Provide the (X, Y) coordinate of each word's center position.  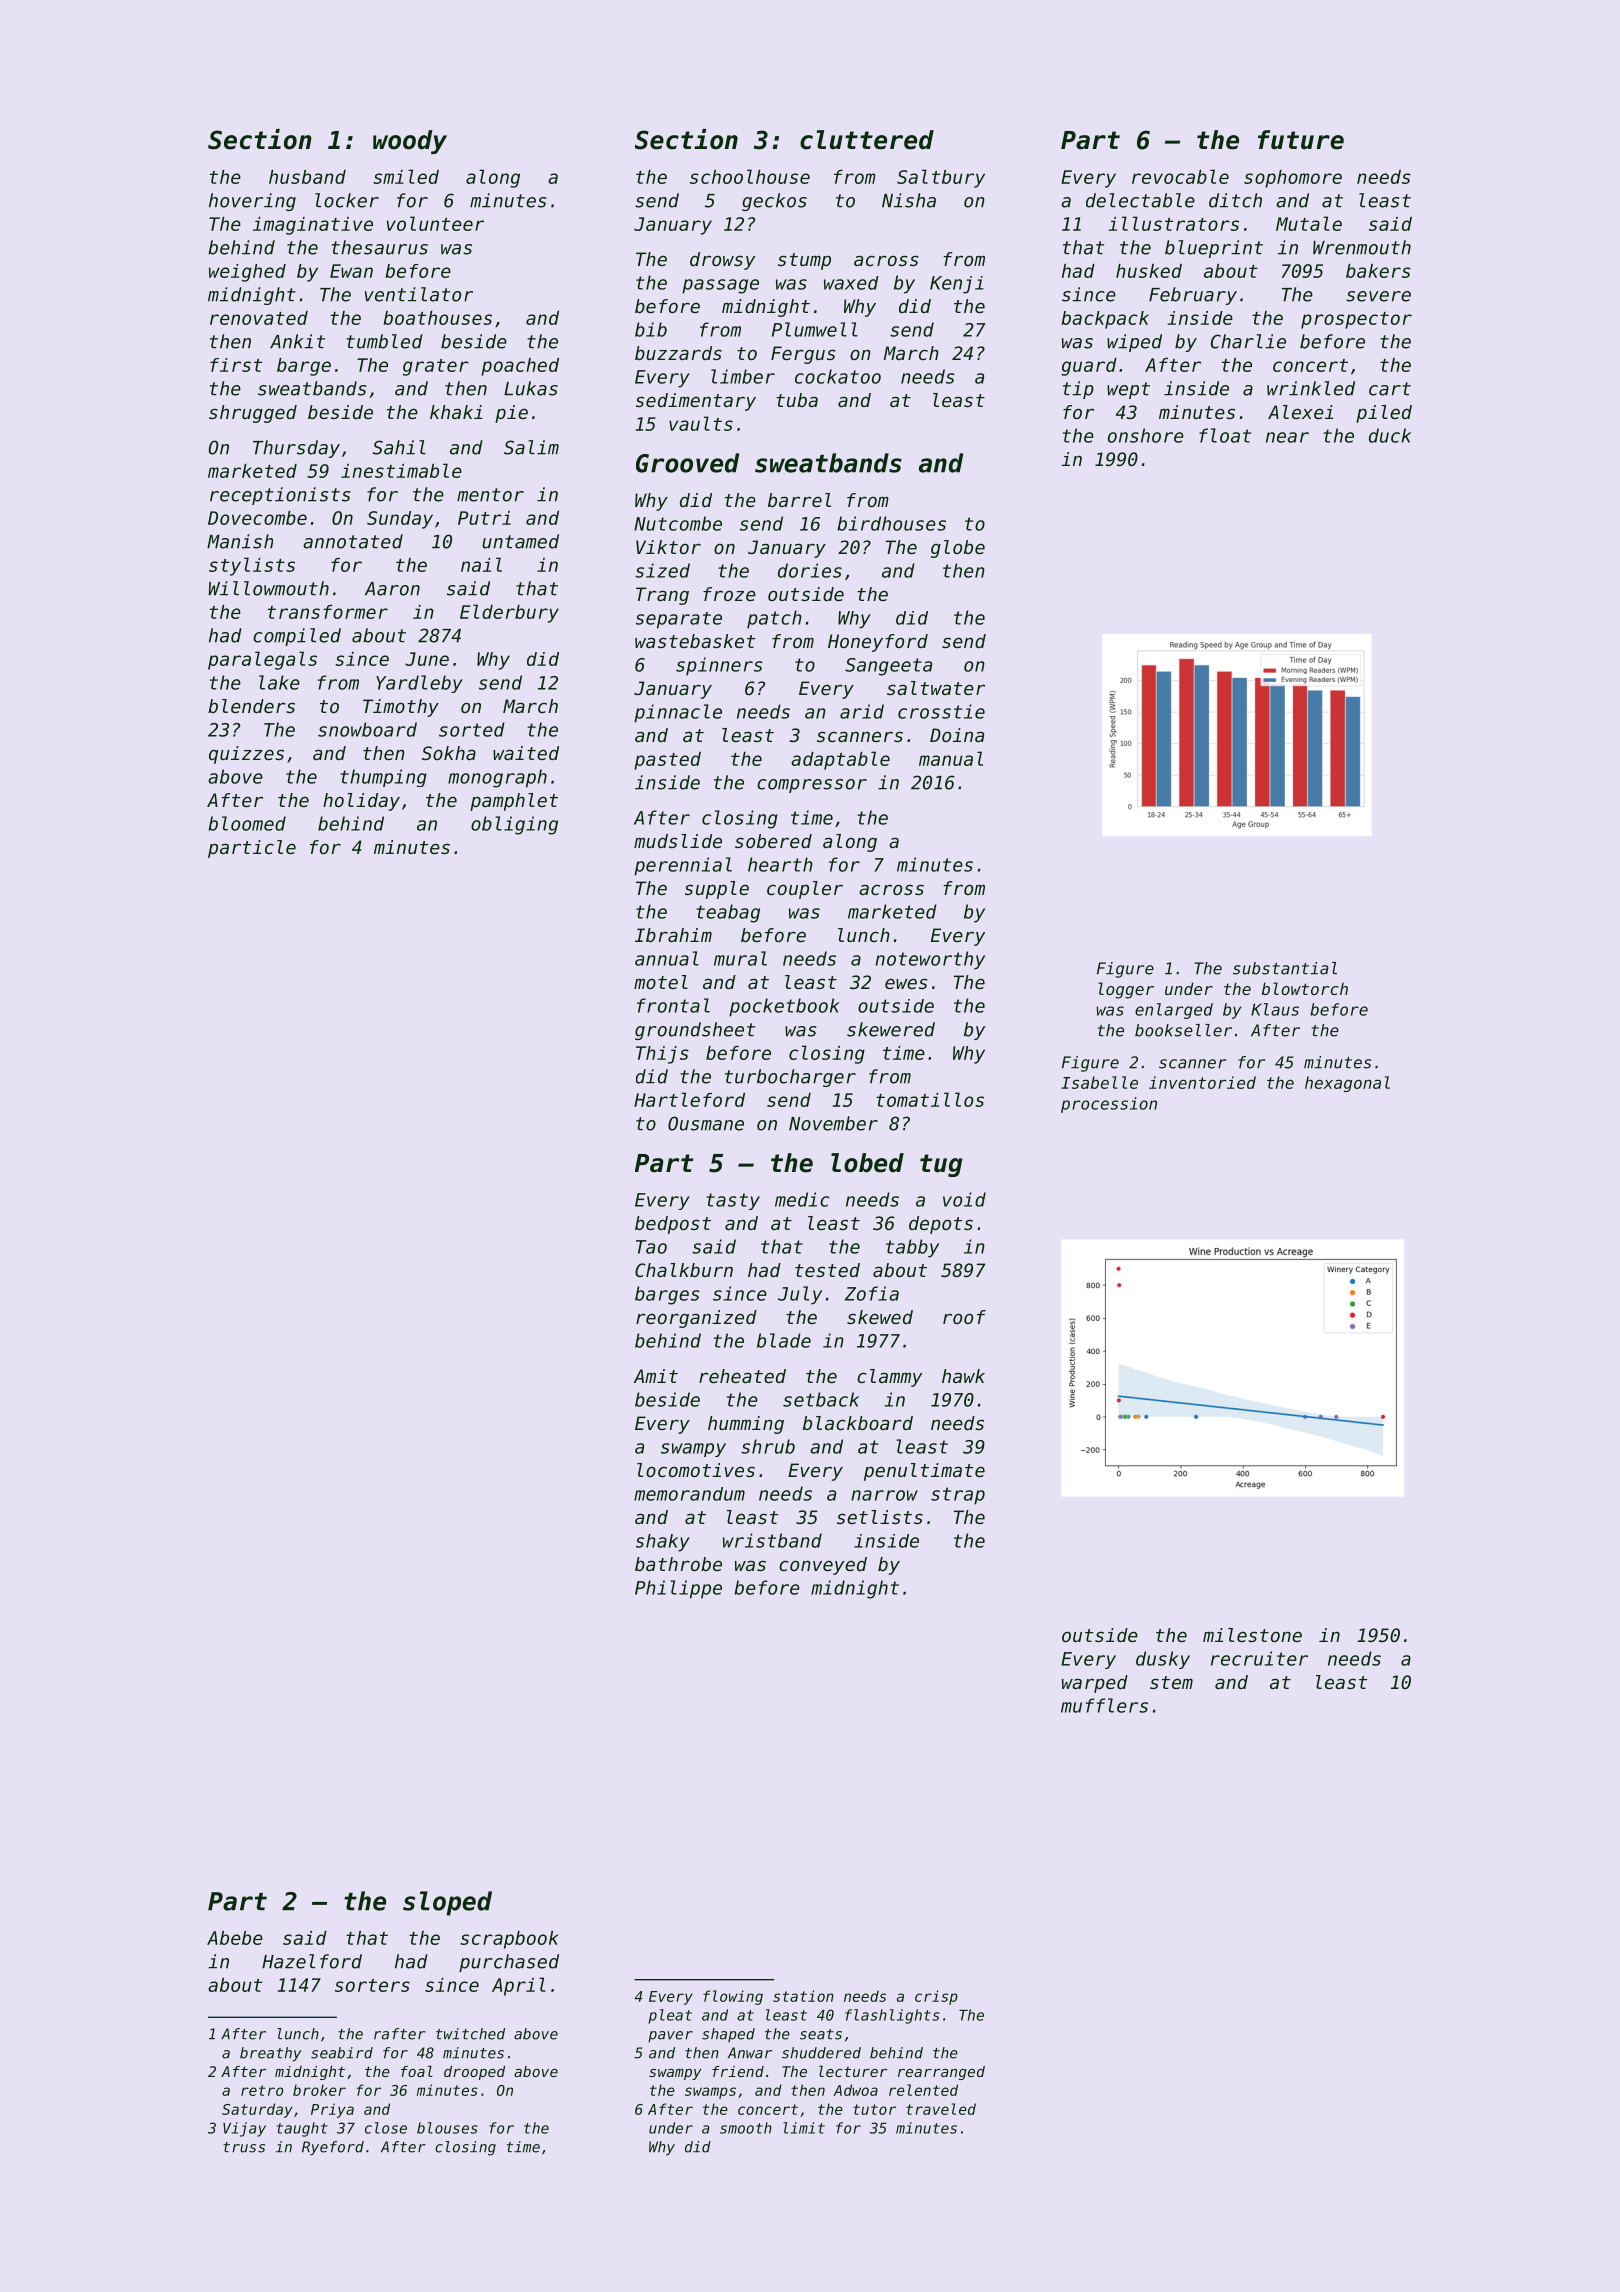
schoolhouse (750, 176)
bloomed (247, 823)
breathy (271, 2054)
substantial (1285, 968)
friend (738, 2071)
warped (1095, 1684)
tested (827, 1270)
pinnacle (678, 713)
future (1301, 140)
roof (964, 1317)
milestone (1252, 1635)
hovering (252, 202)
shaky (663, 1543)
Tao (651, 1247)
